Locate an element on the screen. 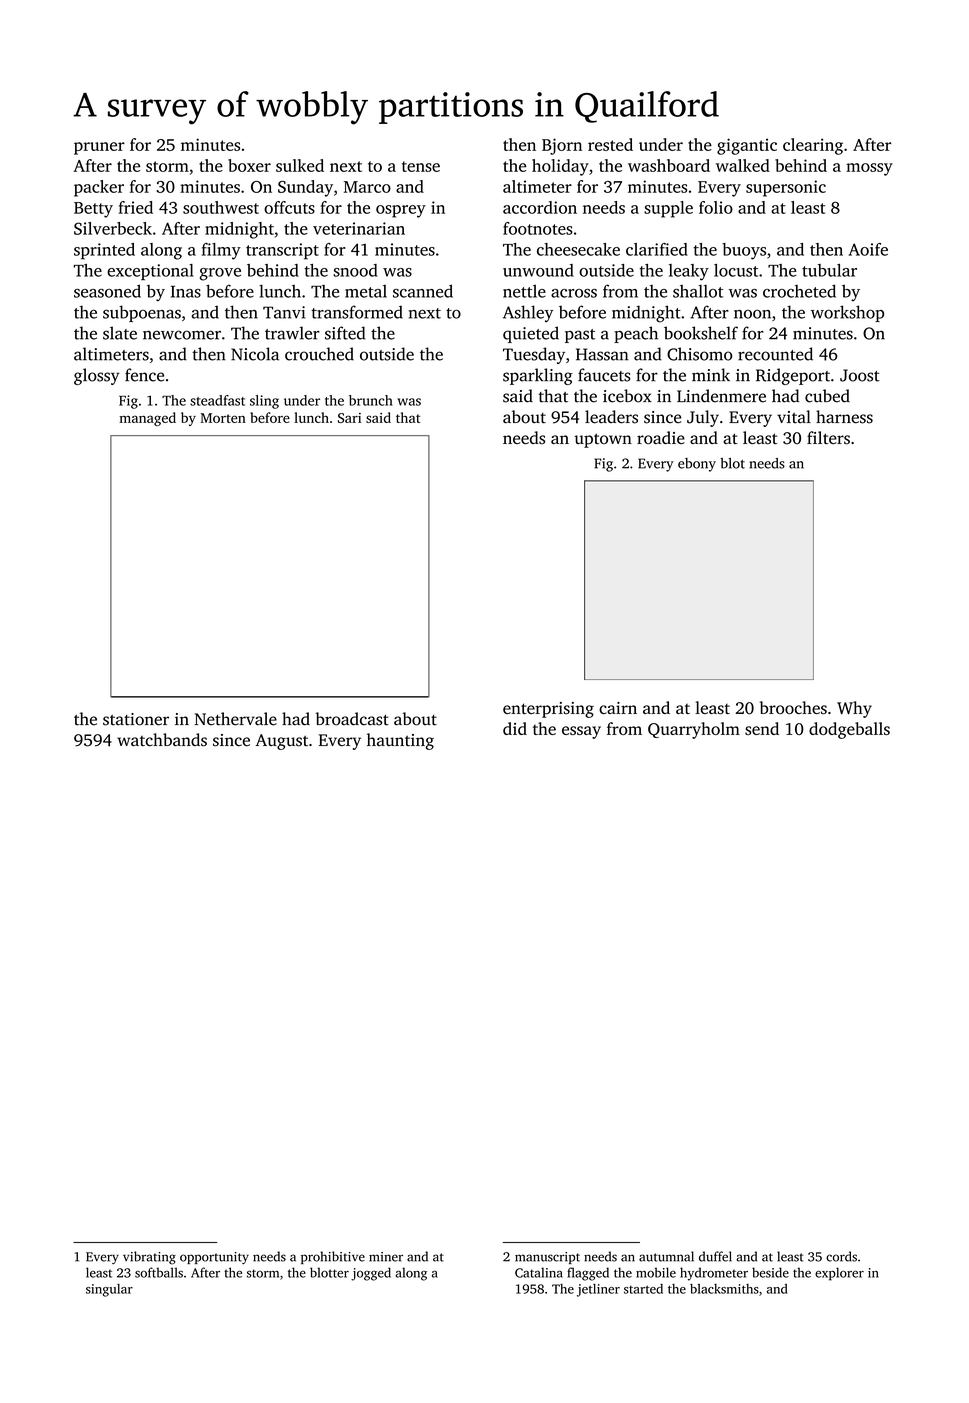 Image resolution: width=969 pixels, height=1403 pixels. cords is located at coordinates (841, 1256).
